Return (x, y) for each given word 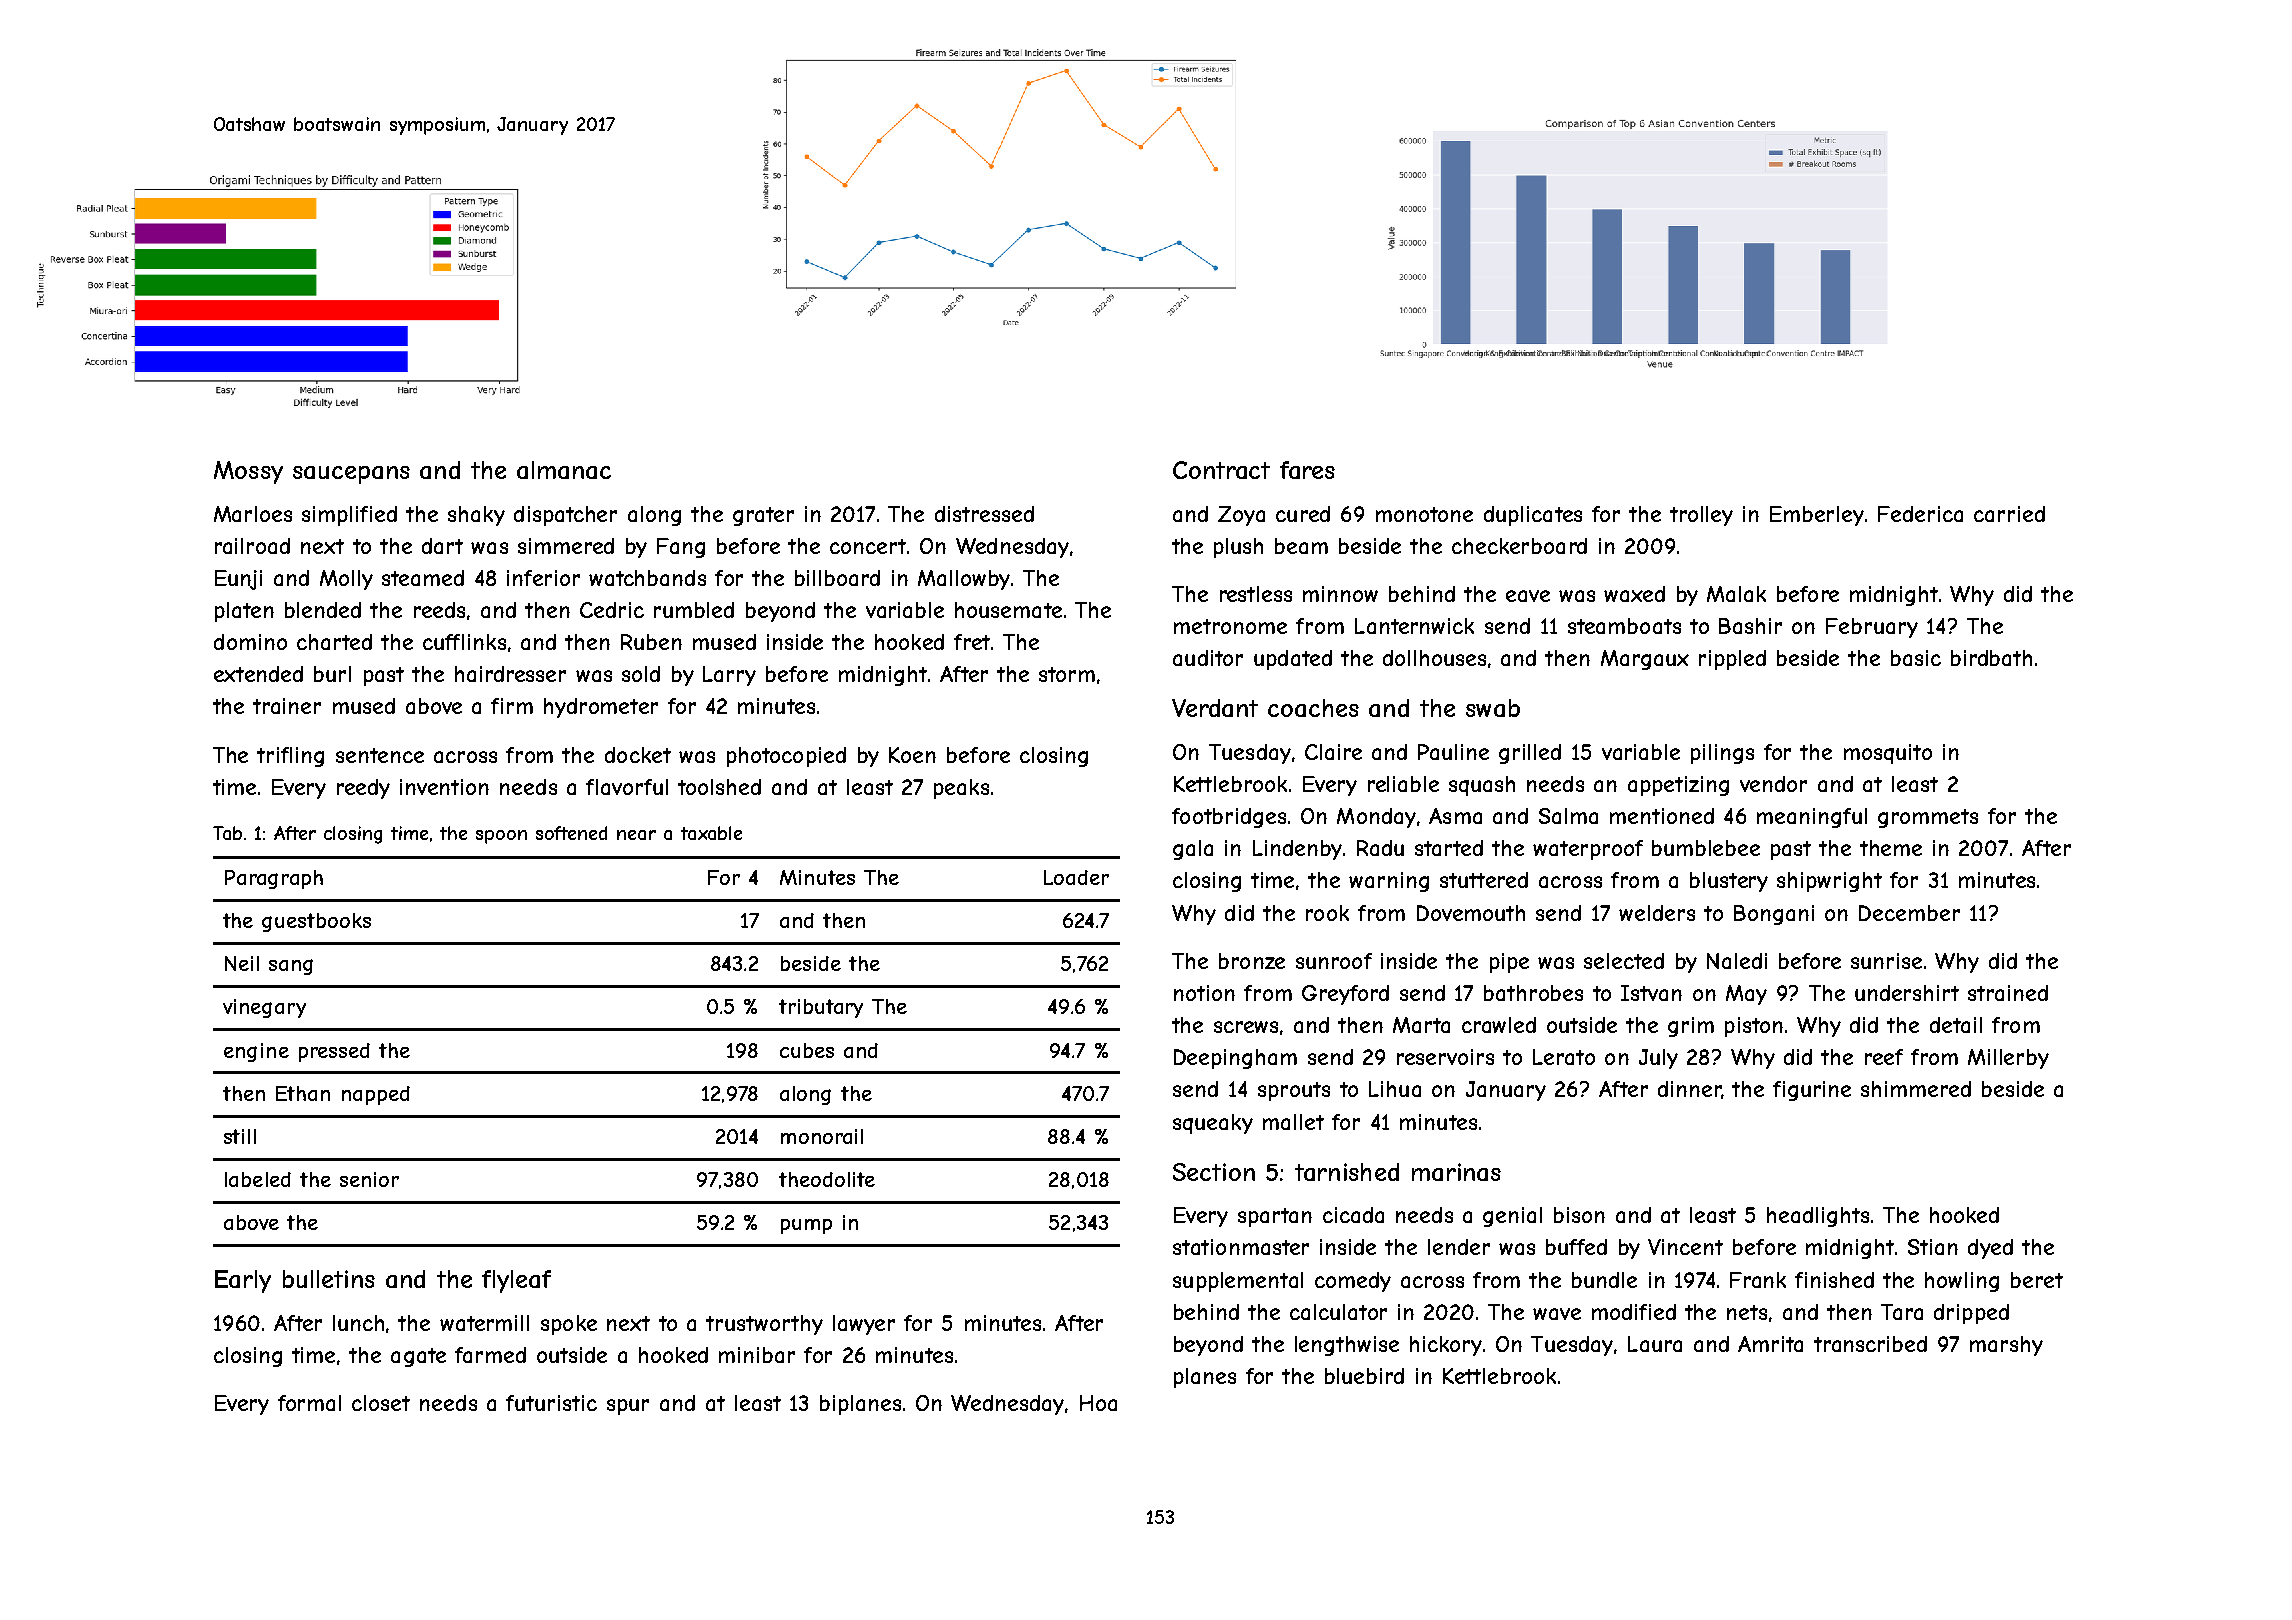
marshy (2006, 1346)
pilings (1722, 754)
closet (381, 1403)
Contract (1221, 470)
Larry (729, 676)
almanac (564, 470)
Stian (1933, 1247)
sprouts (1294, 1091)
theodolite (827, 1179)
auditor (1208, 658)
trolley (1701, 516)
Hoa (1098, 1403)
